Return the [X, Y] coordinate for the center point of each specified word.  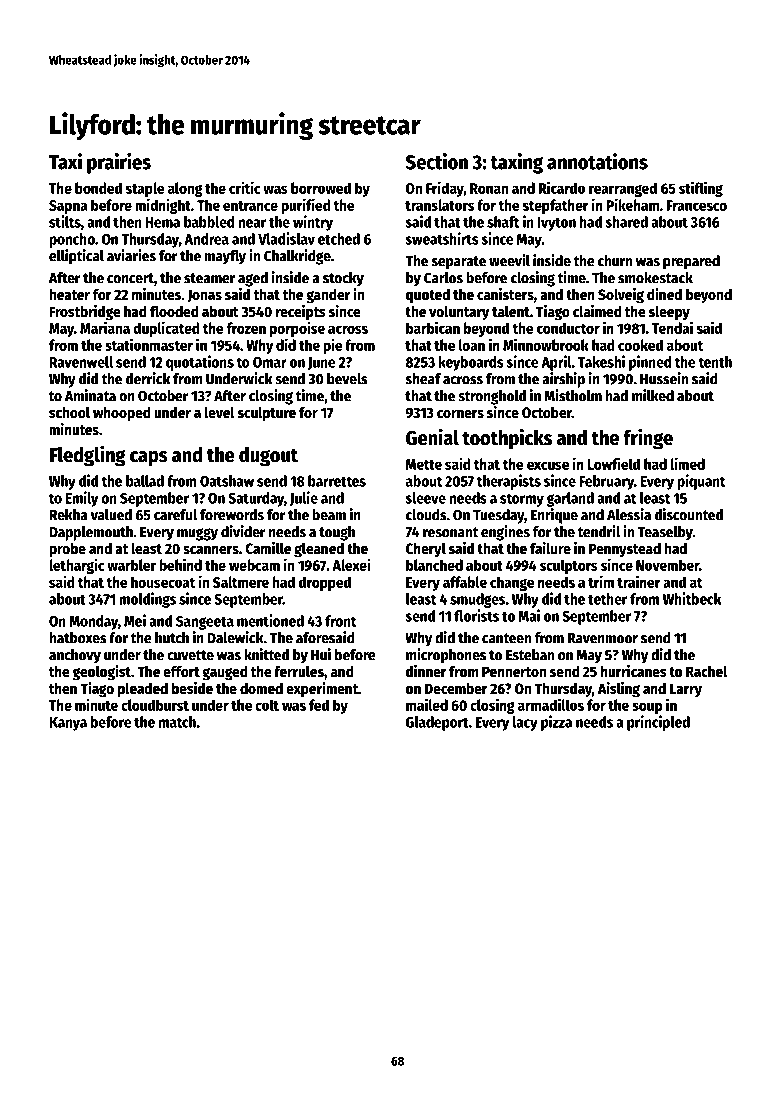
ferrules [299, 671]
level [220, 412]
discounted [689, 514]
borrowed [321, 188]
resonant [450, 532]
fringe [648, 439]
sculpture [267, 414]
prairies [119, 163]
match [177, 722]
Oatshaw [227, 481]
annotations [597, 161]
